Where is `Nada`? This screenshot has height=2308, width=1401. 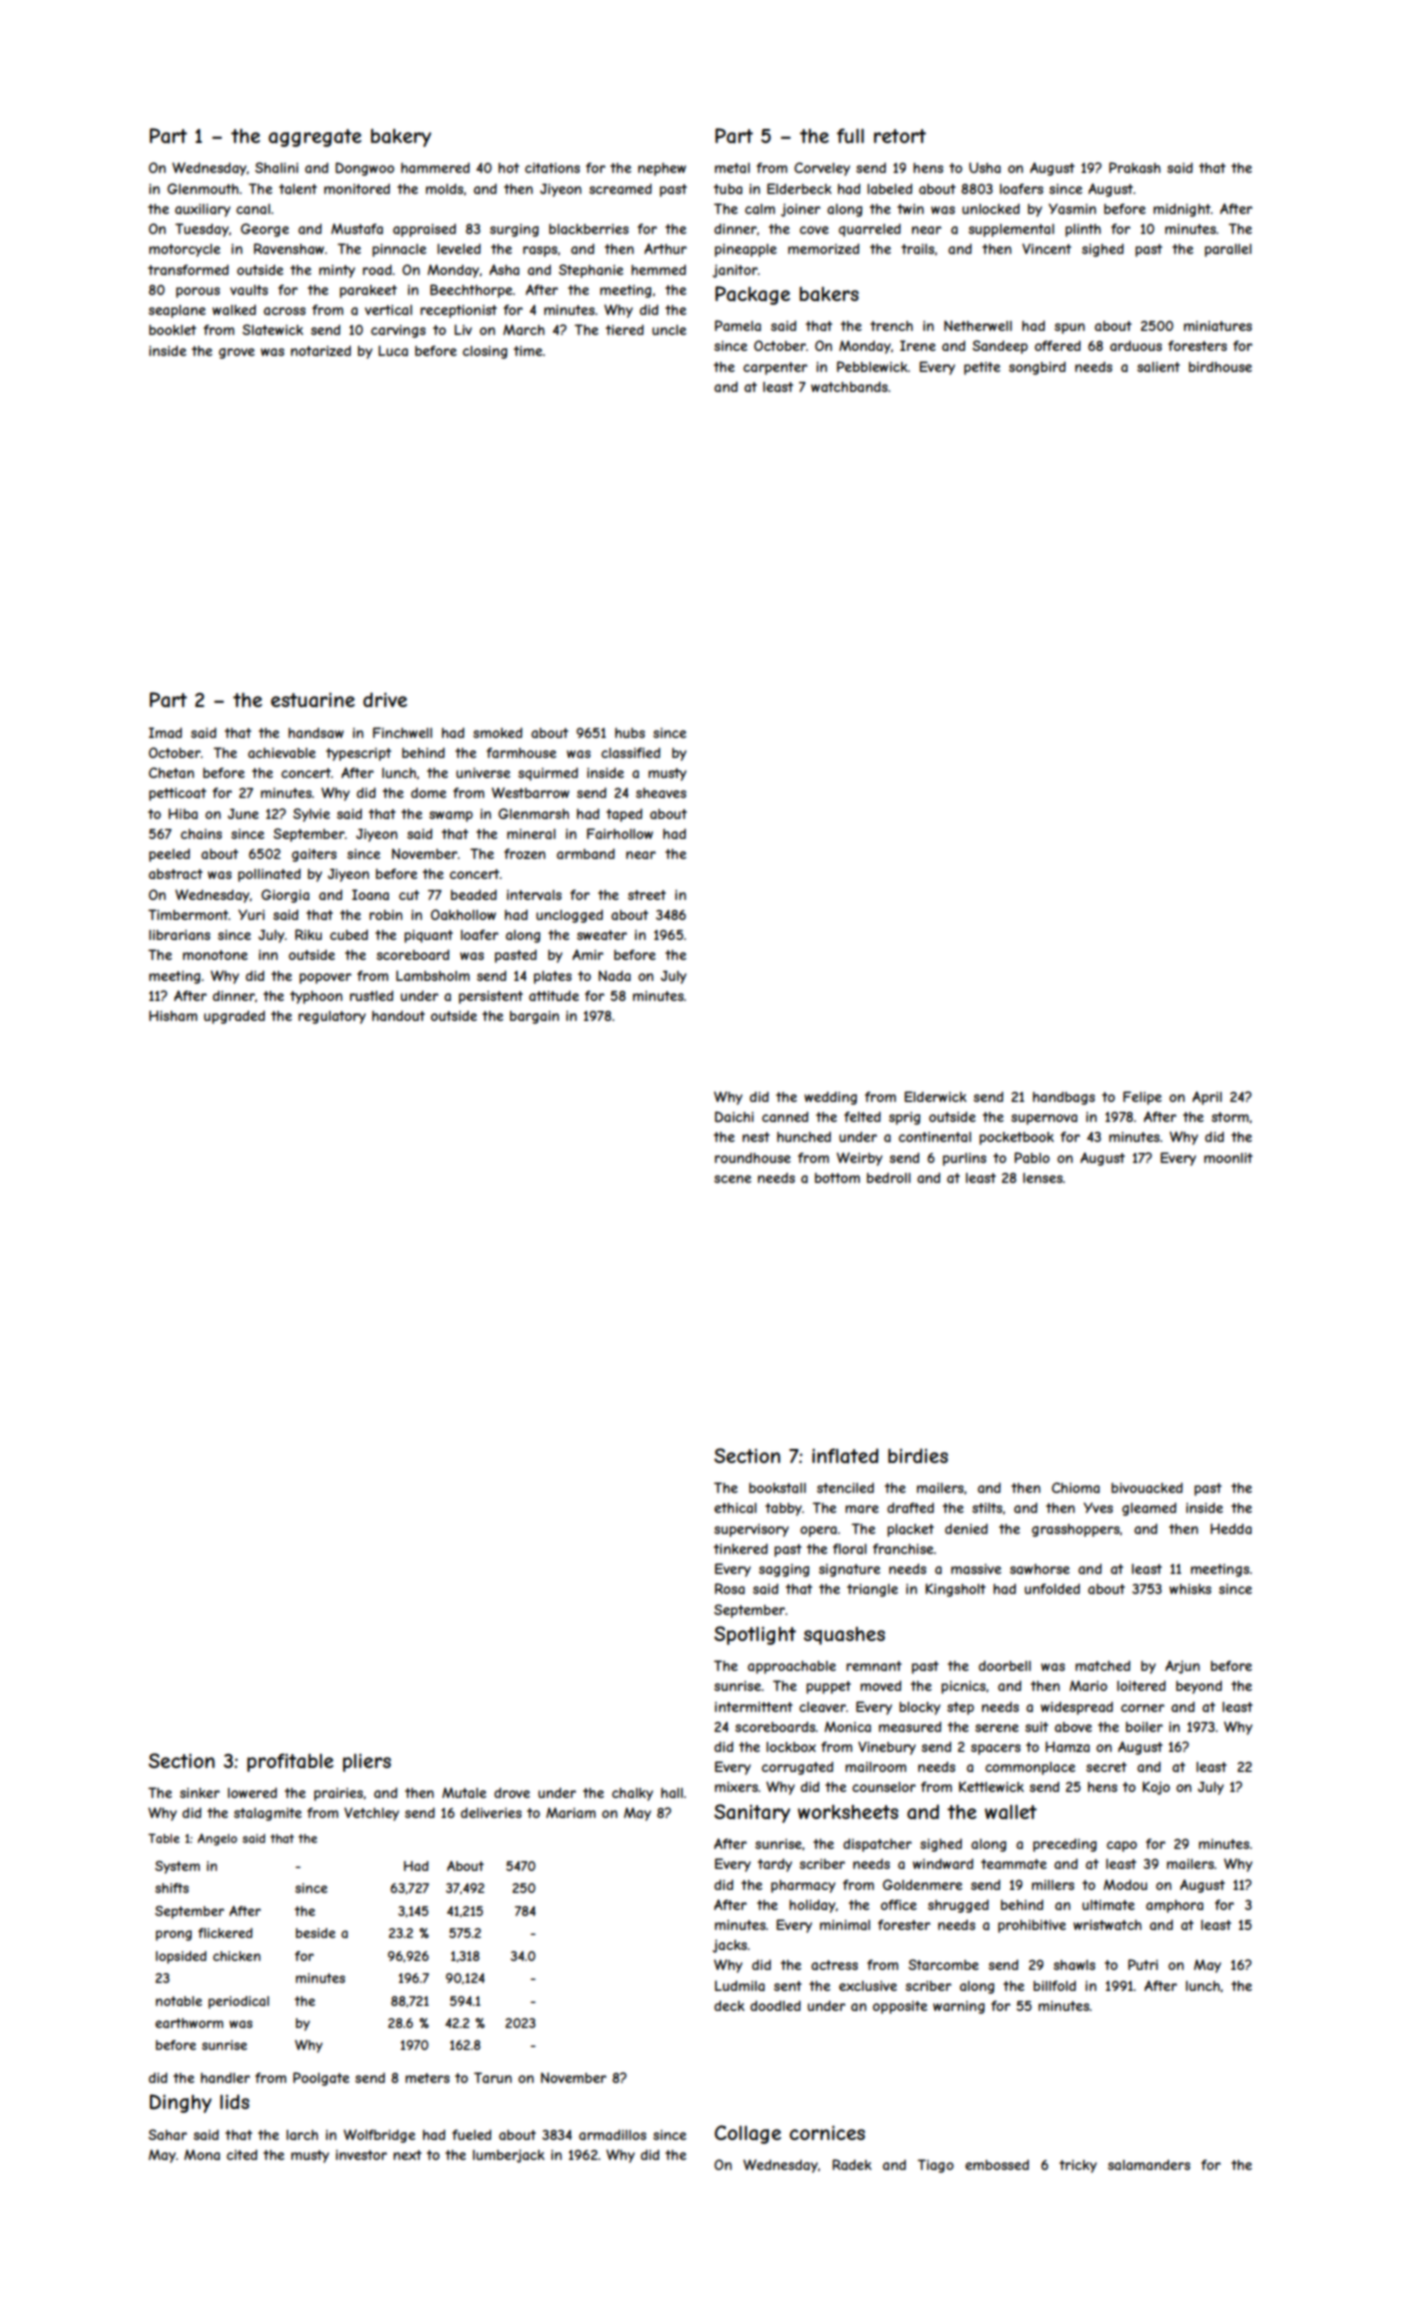
Nada is located at coordinates (614, 975).
